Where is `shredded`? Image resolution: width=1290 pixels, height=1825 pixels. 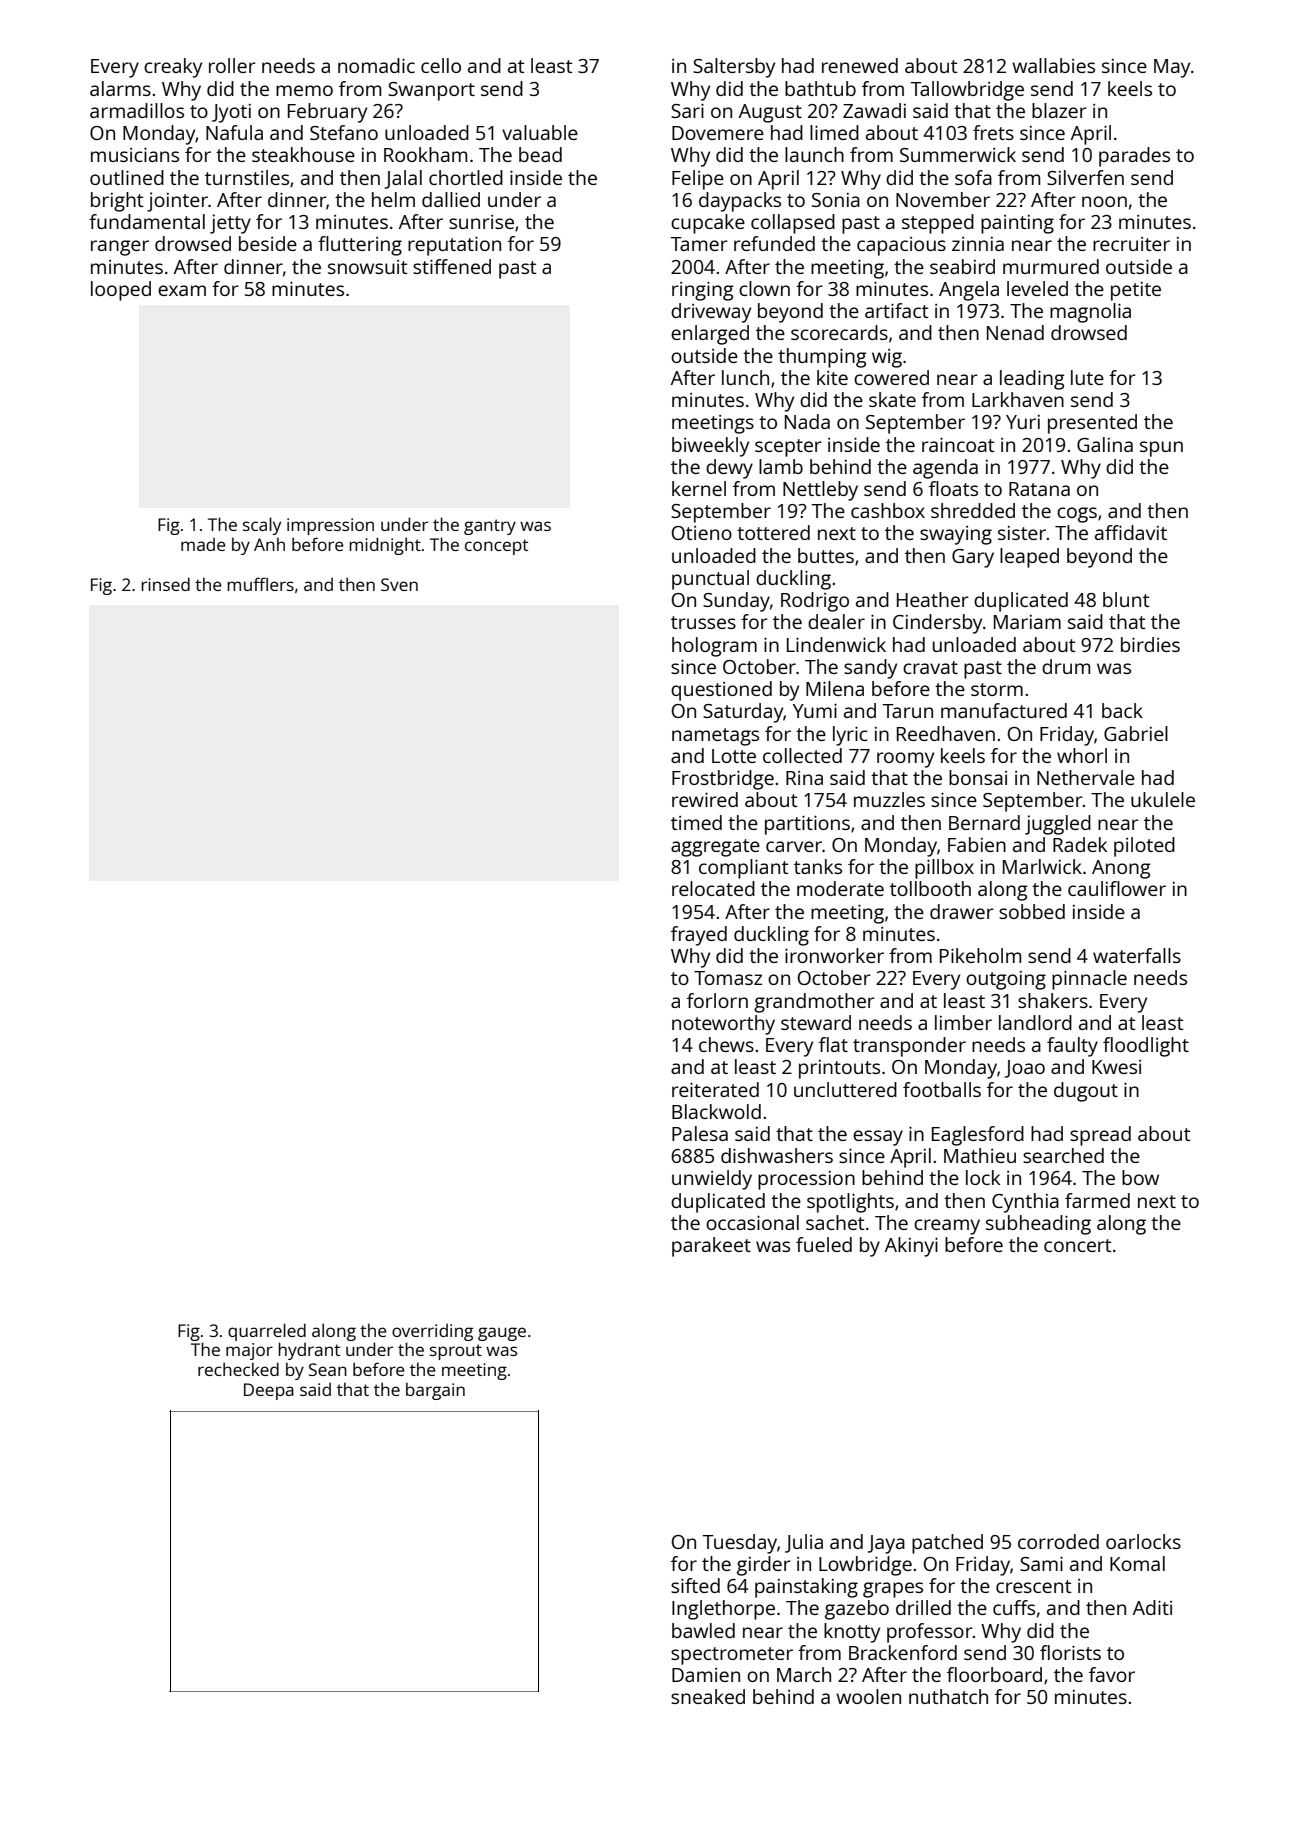
shredded is located at coordinates (973, 510).
